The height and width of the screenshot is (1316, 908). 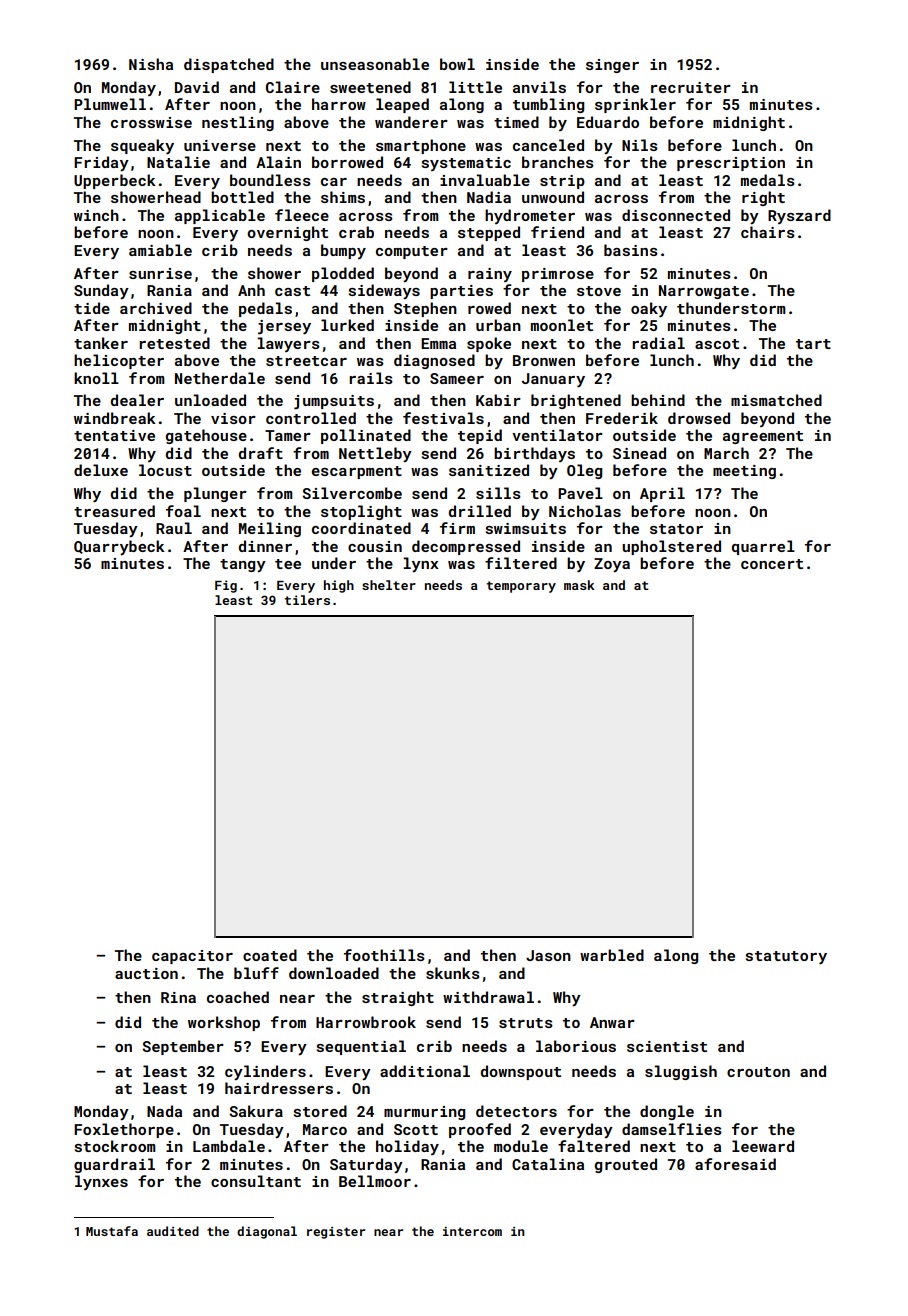 I want to click on bowl, so click(x=457, y=64).
